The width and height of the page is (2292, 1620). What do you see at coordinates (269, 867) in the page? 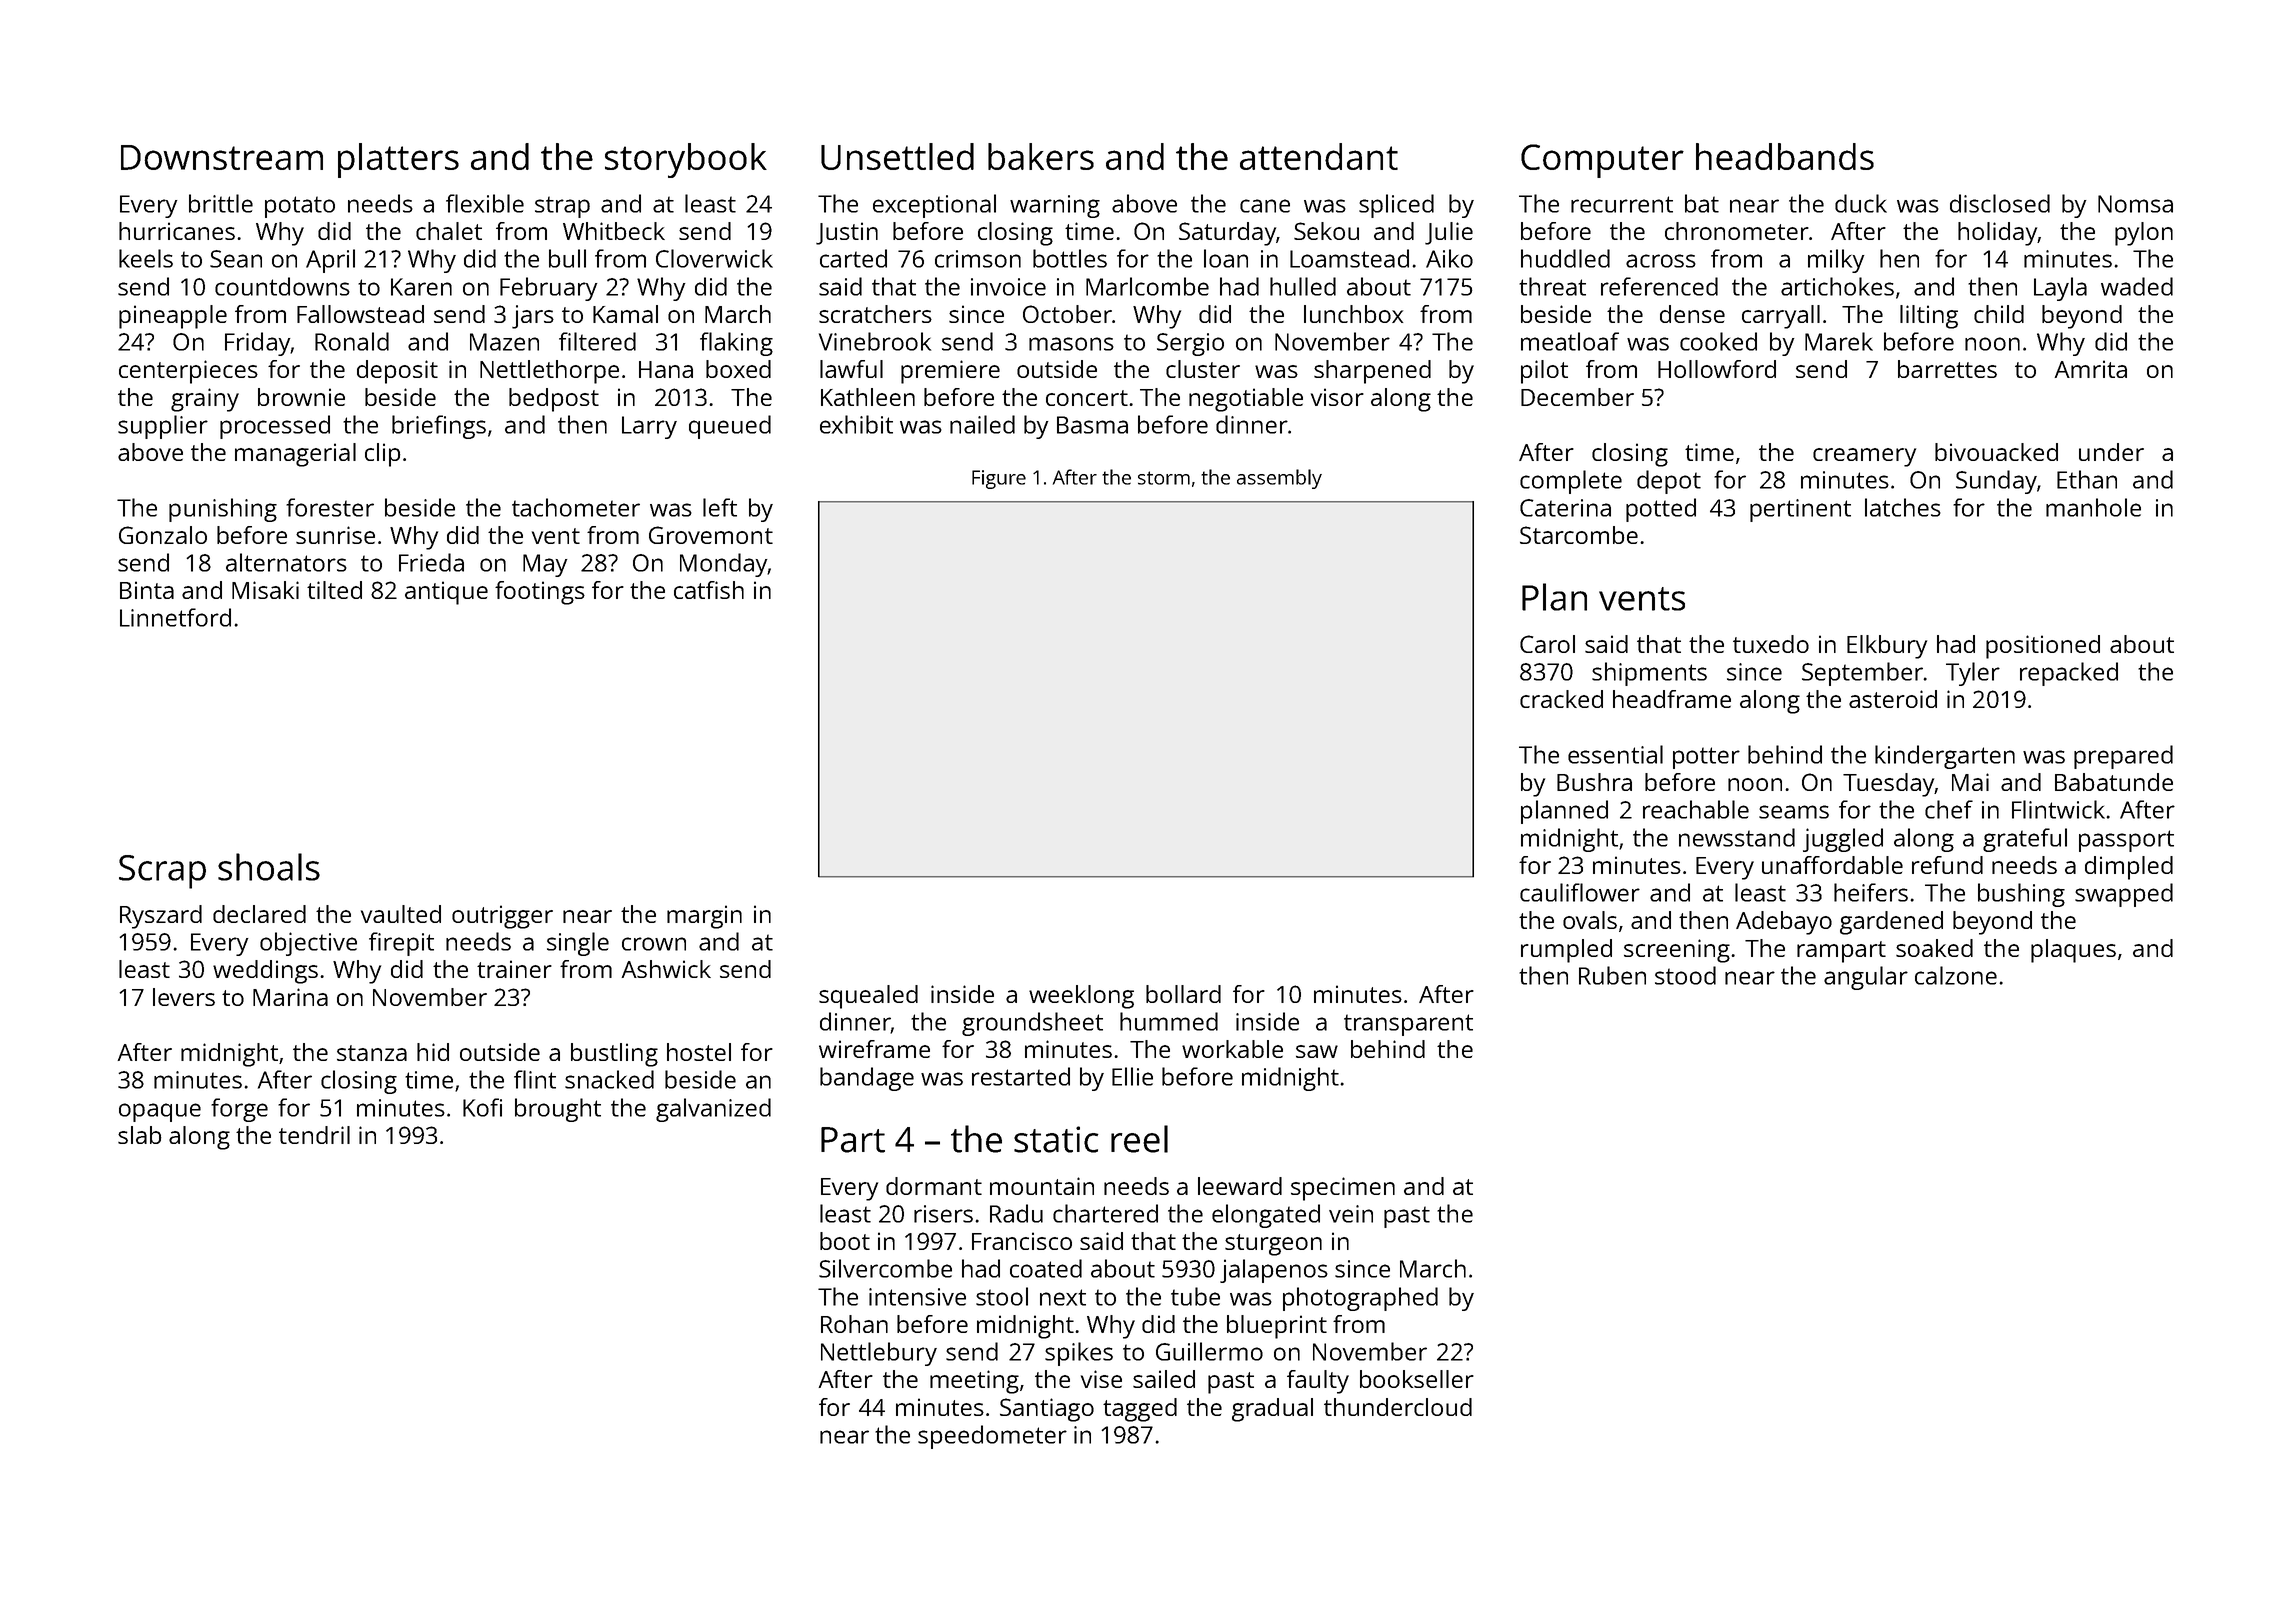
I see `shoals` at bounding box center [269, 867].
